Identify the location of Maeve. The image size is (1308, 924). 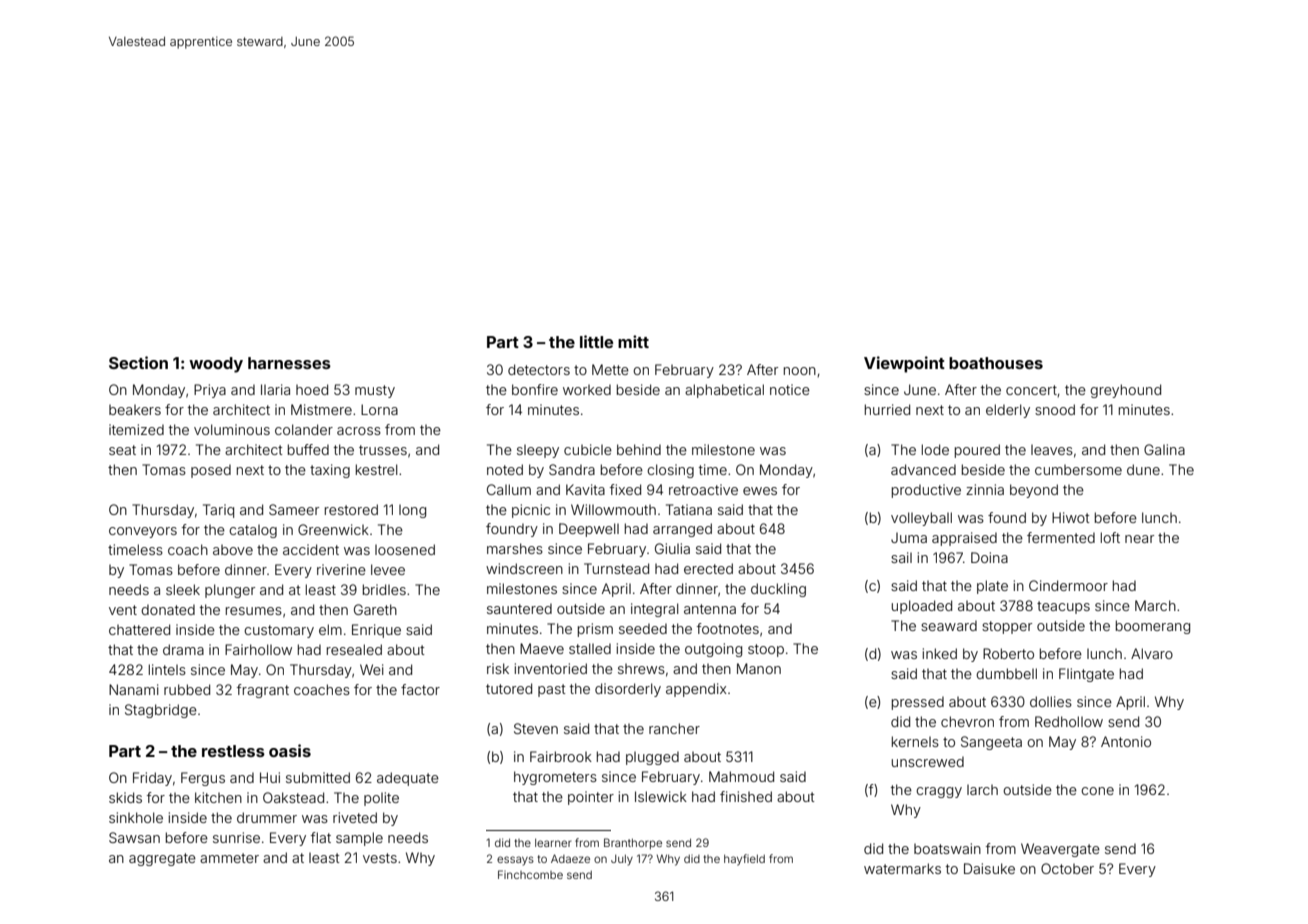
(542, 648).
